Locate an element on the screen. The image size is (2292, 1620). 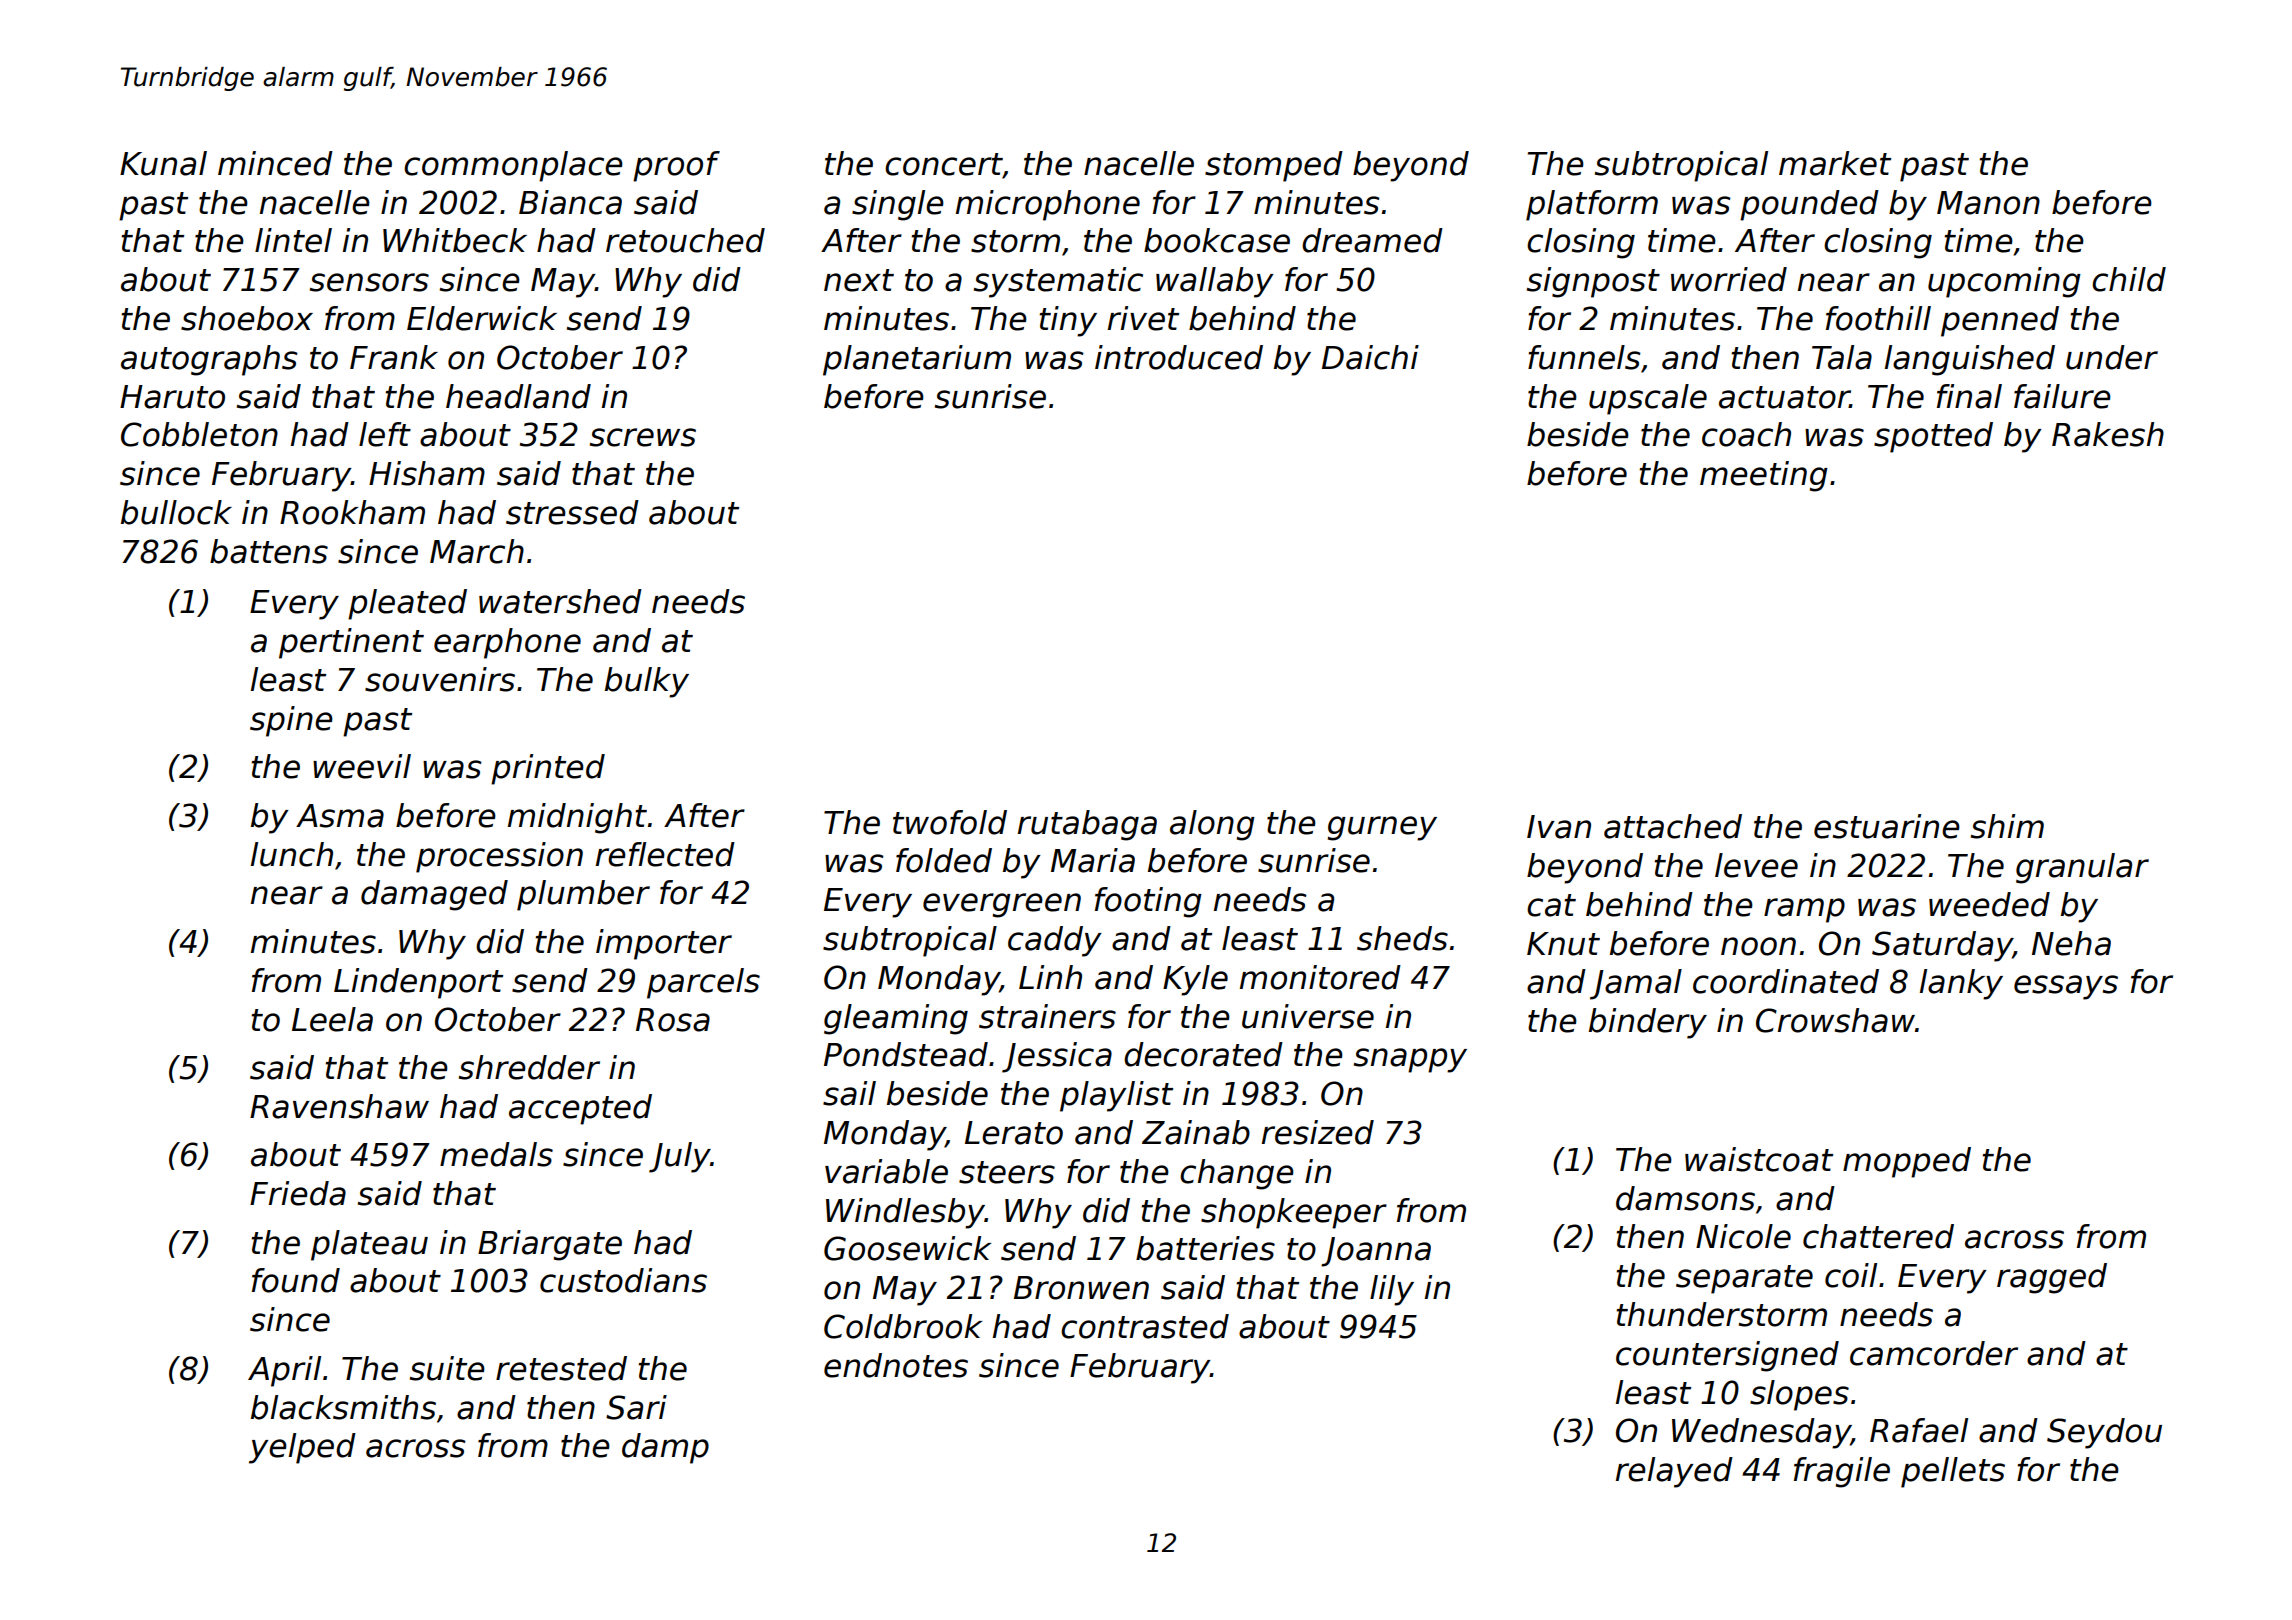
ramp is located at coordinates (1804, 910).
